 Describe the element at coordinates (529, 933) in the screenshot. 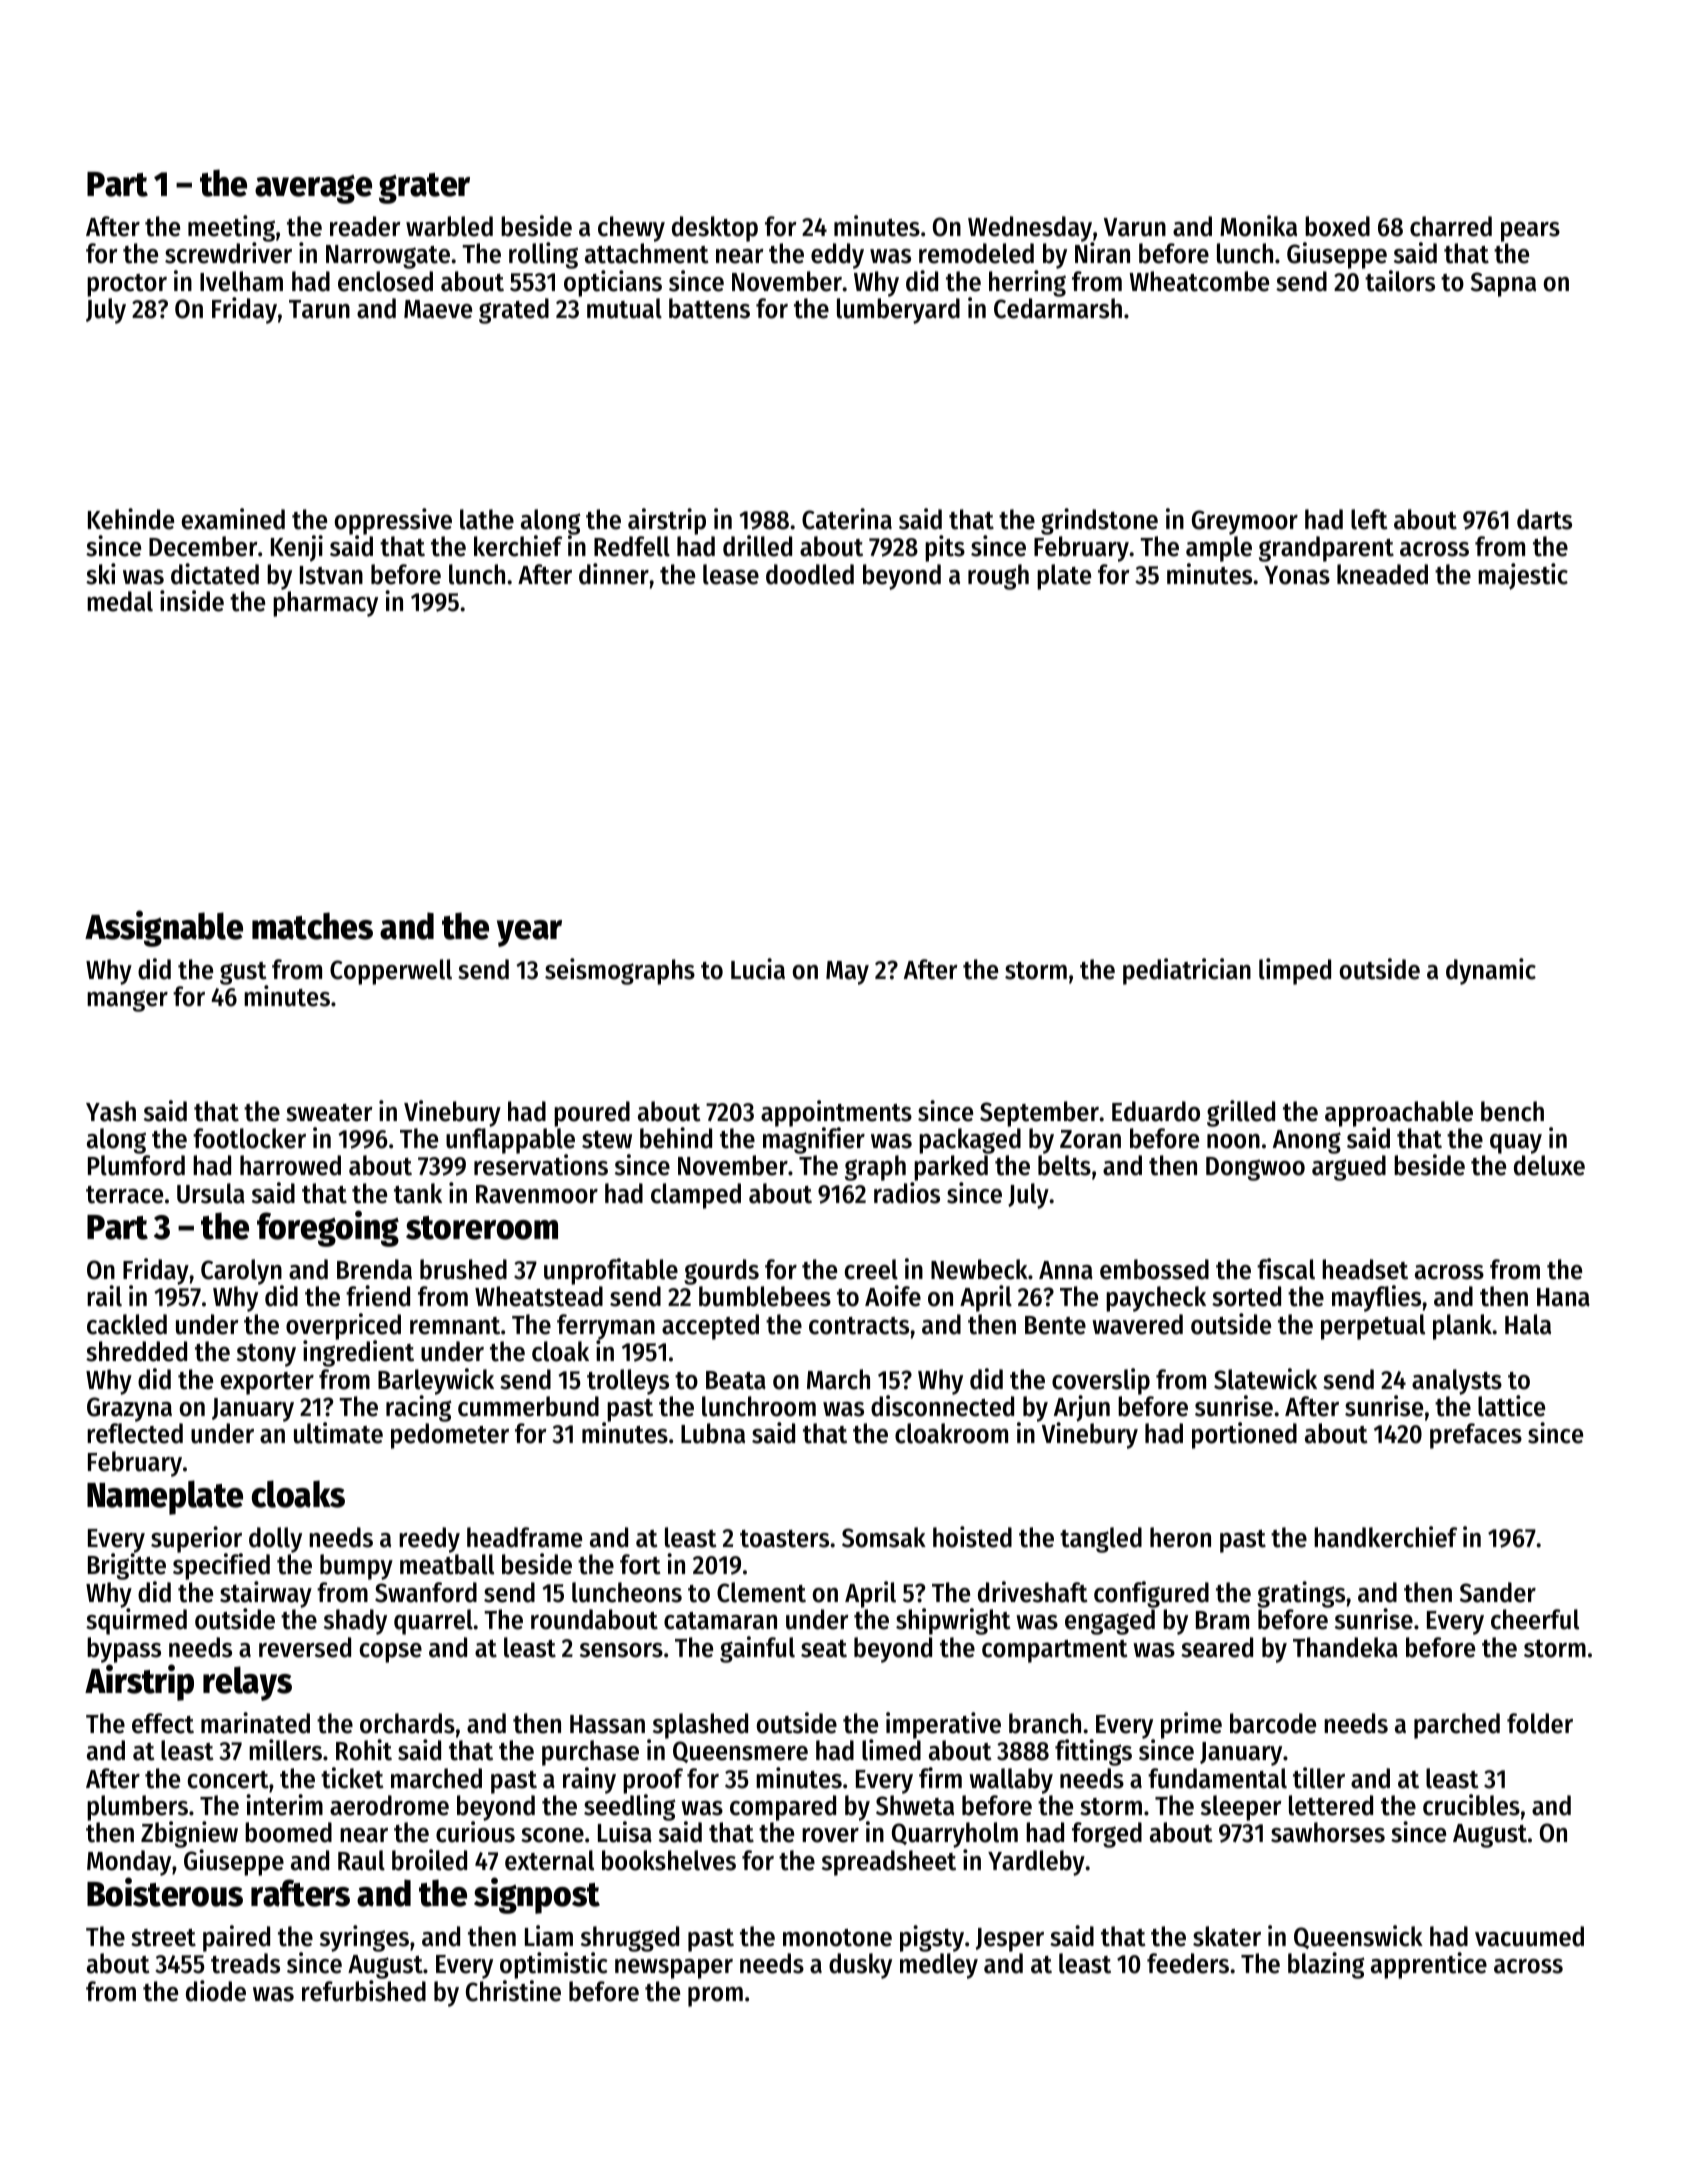

I see `year` at that location.
